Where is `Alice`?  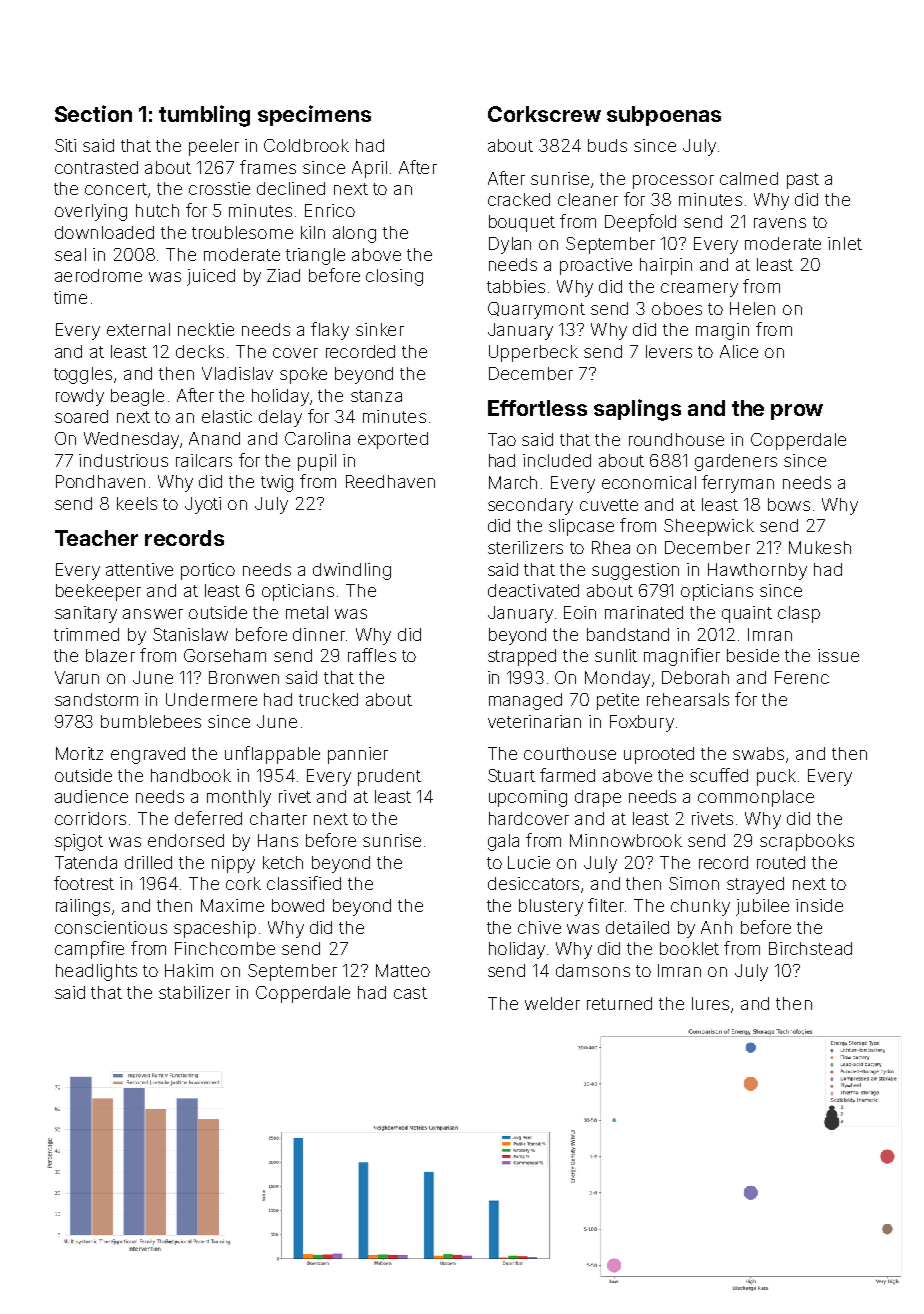
Alice is located at coordinates (739, 351).
